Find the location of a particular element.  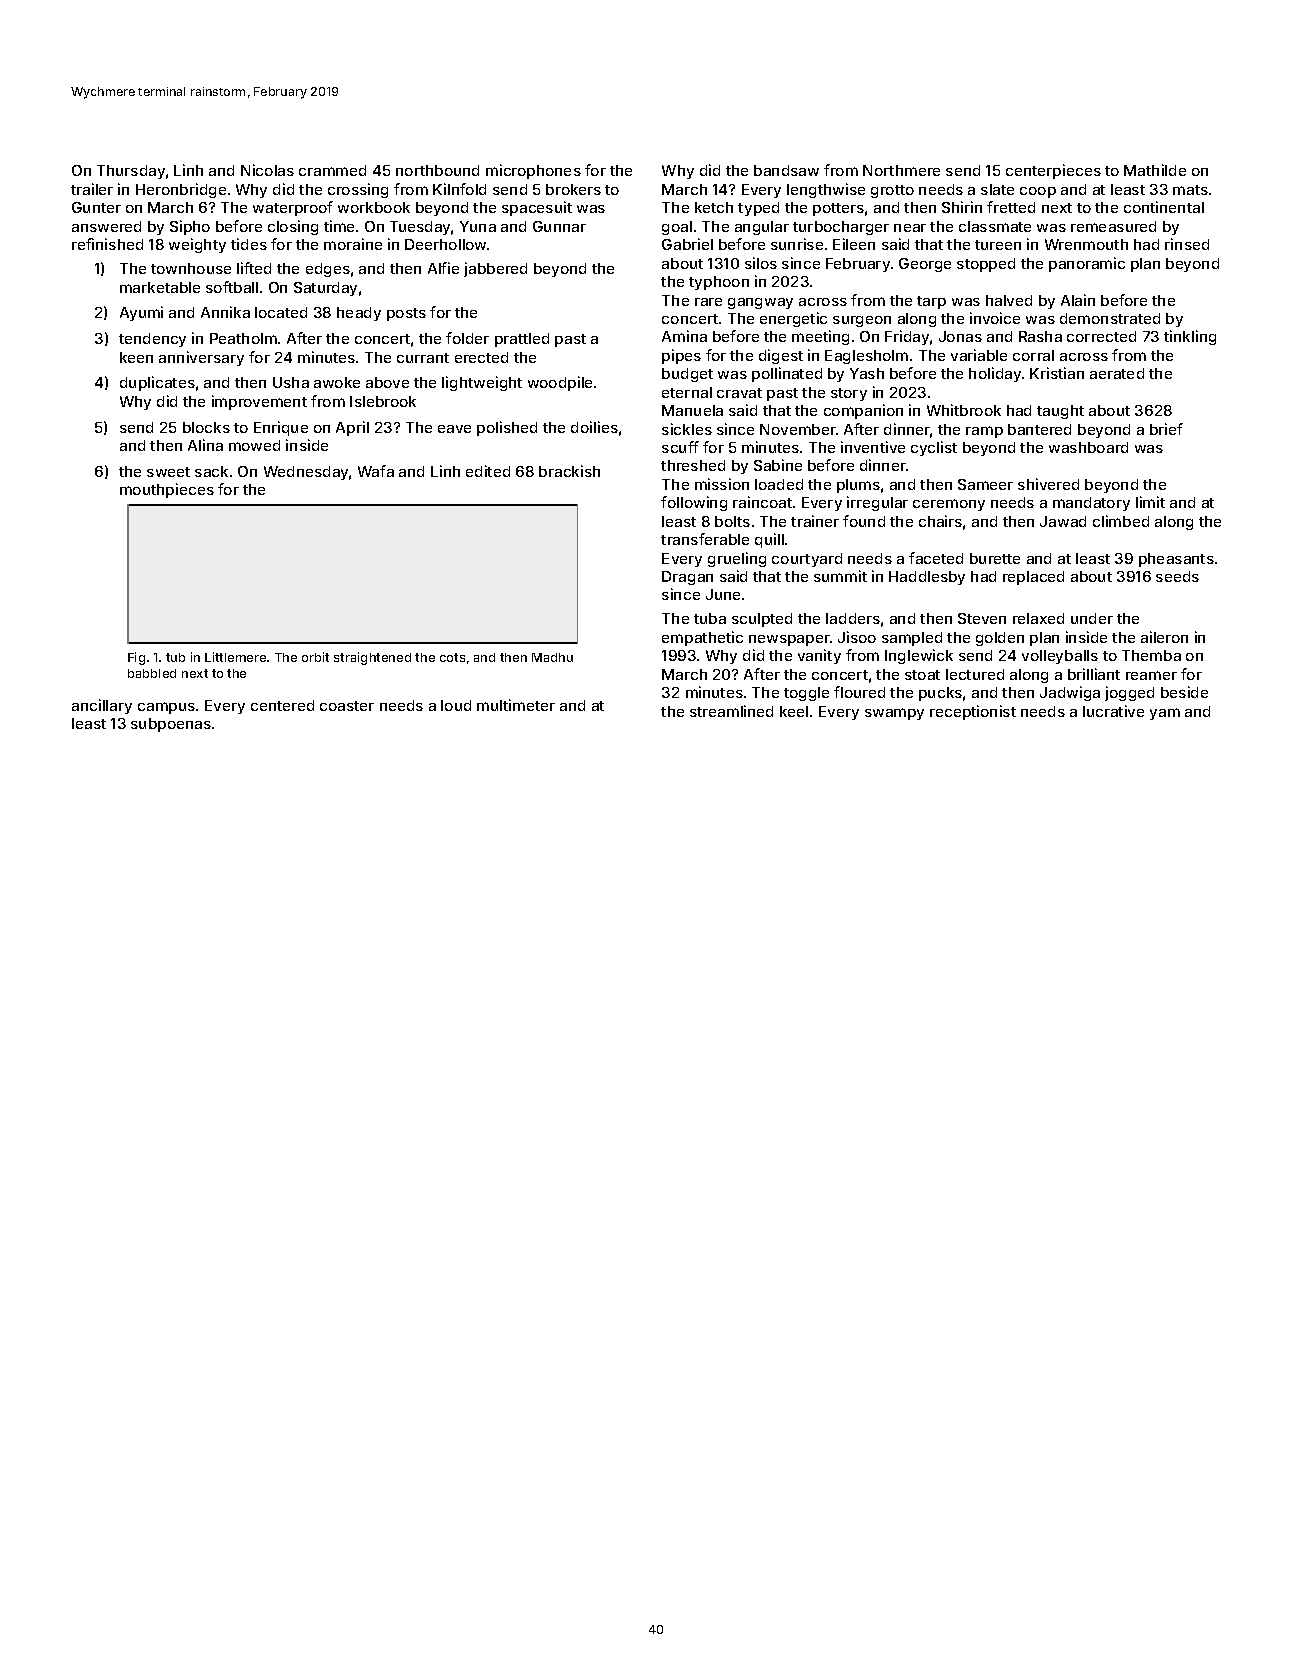

Mathilde is located at coordinates (1155, 170).
